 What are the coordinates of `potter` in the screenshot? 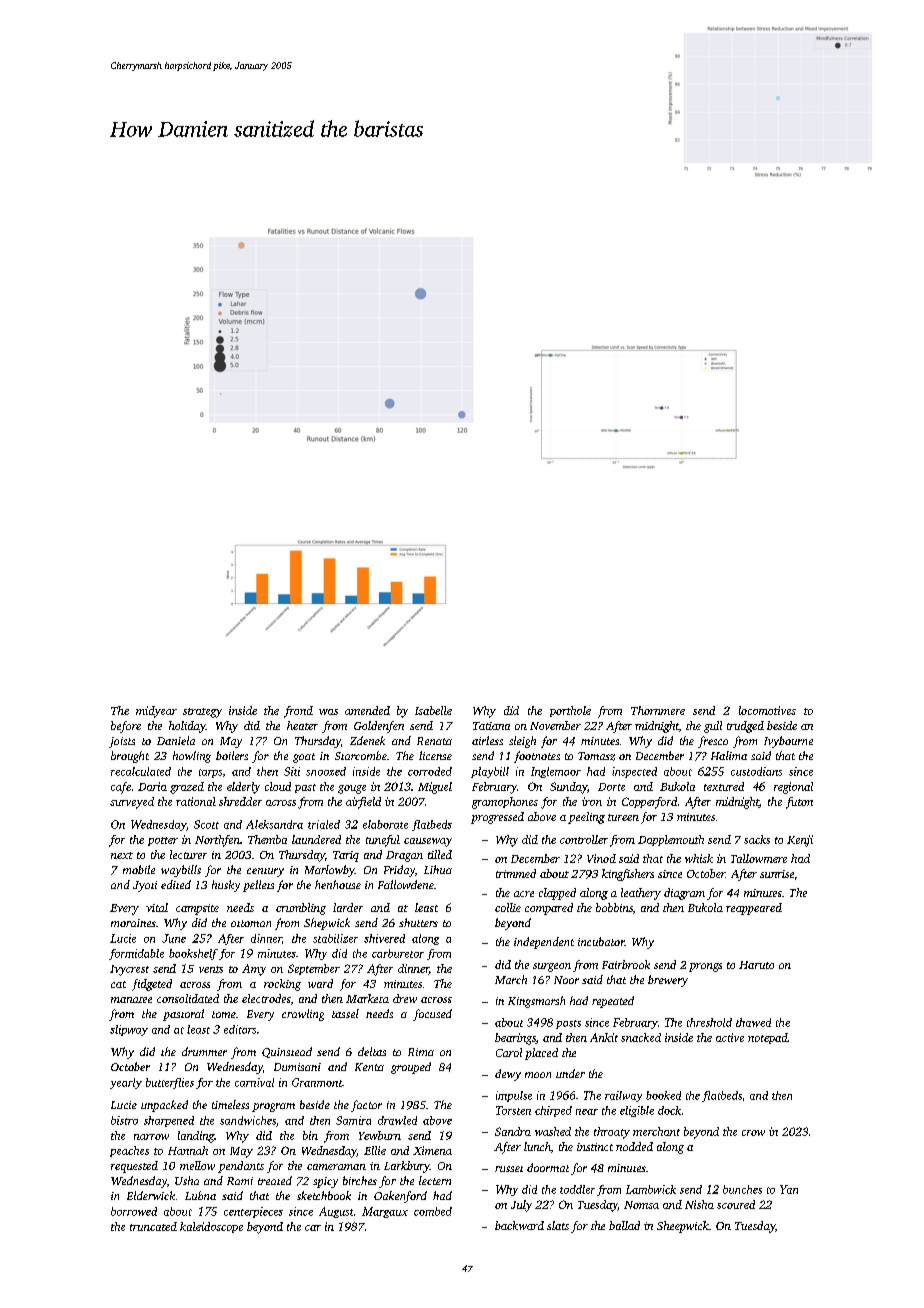 It's located at (163, 841).
